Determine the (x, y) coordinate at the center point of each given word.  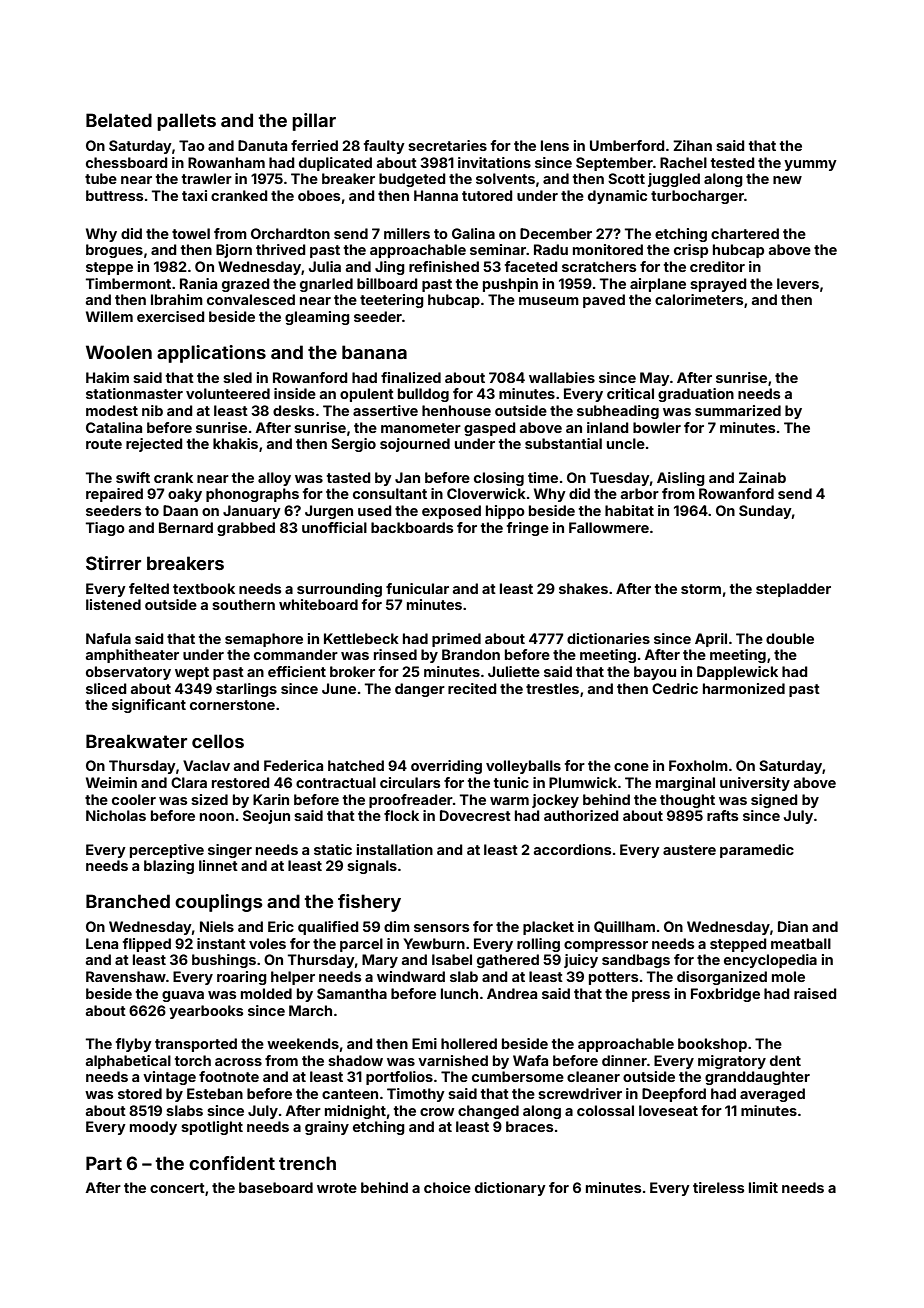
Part (104, 1163)
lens (555, 145)
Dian (793, 926)
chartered (745, 233)
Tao (192, 145)
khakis (235, 443)
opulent (367, 395)
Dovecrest (475, 815)
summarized (738, 410)
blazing (169, 867)
